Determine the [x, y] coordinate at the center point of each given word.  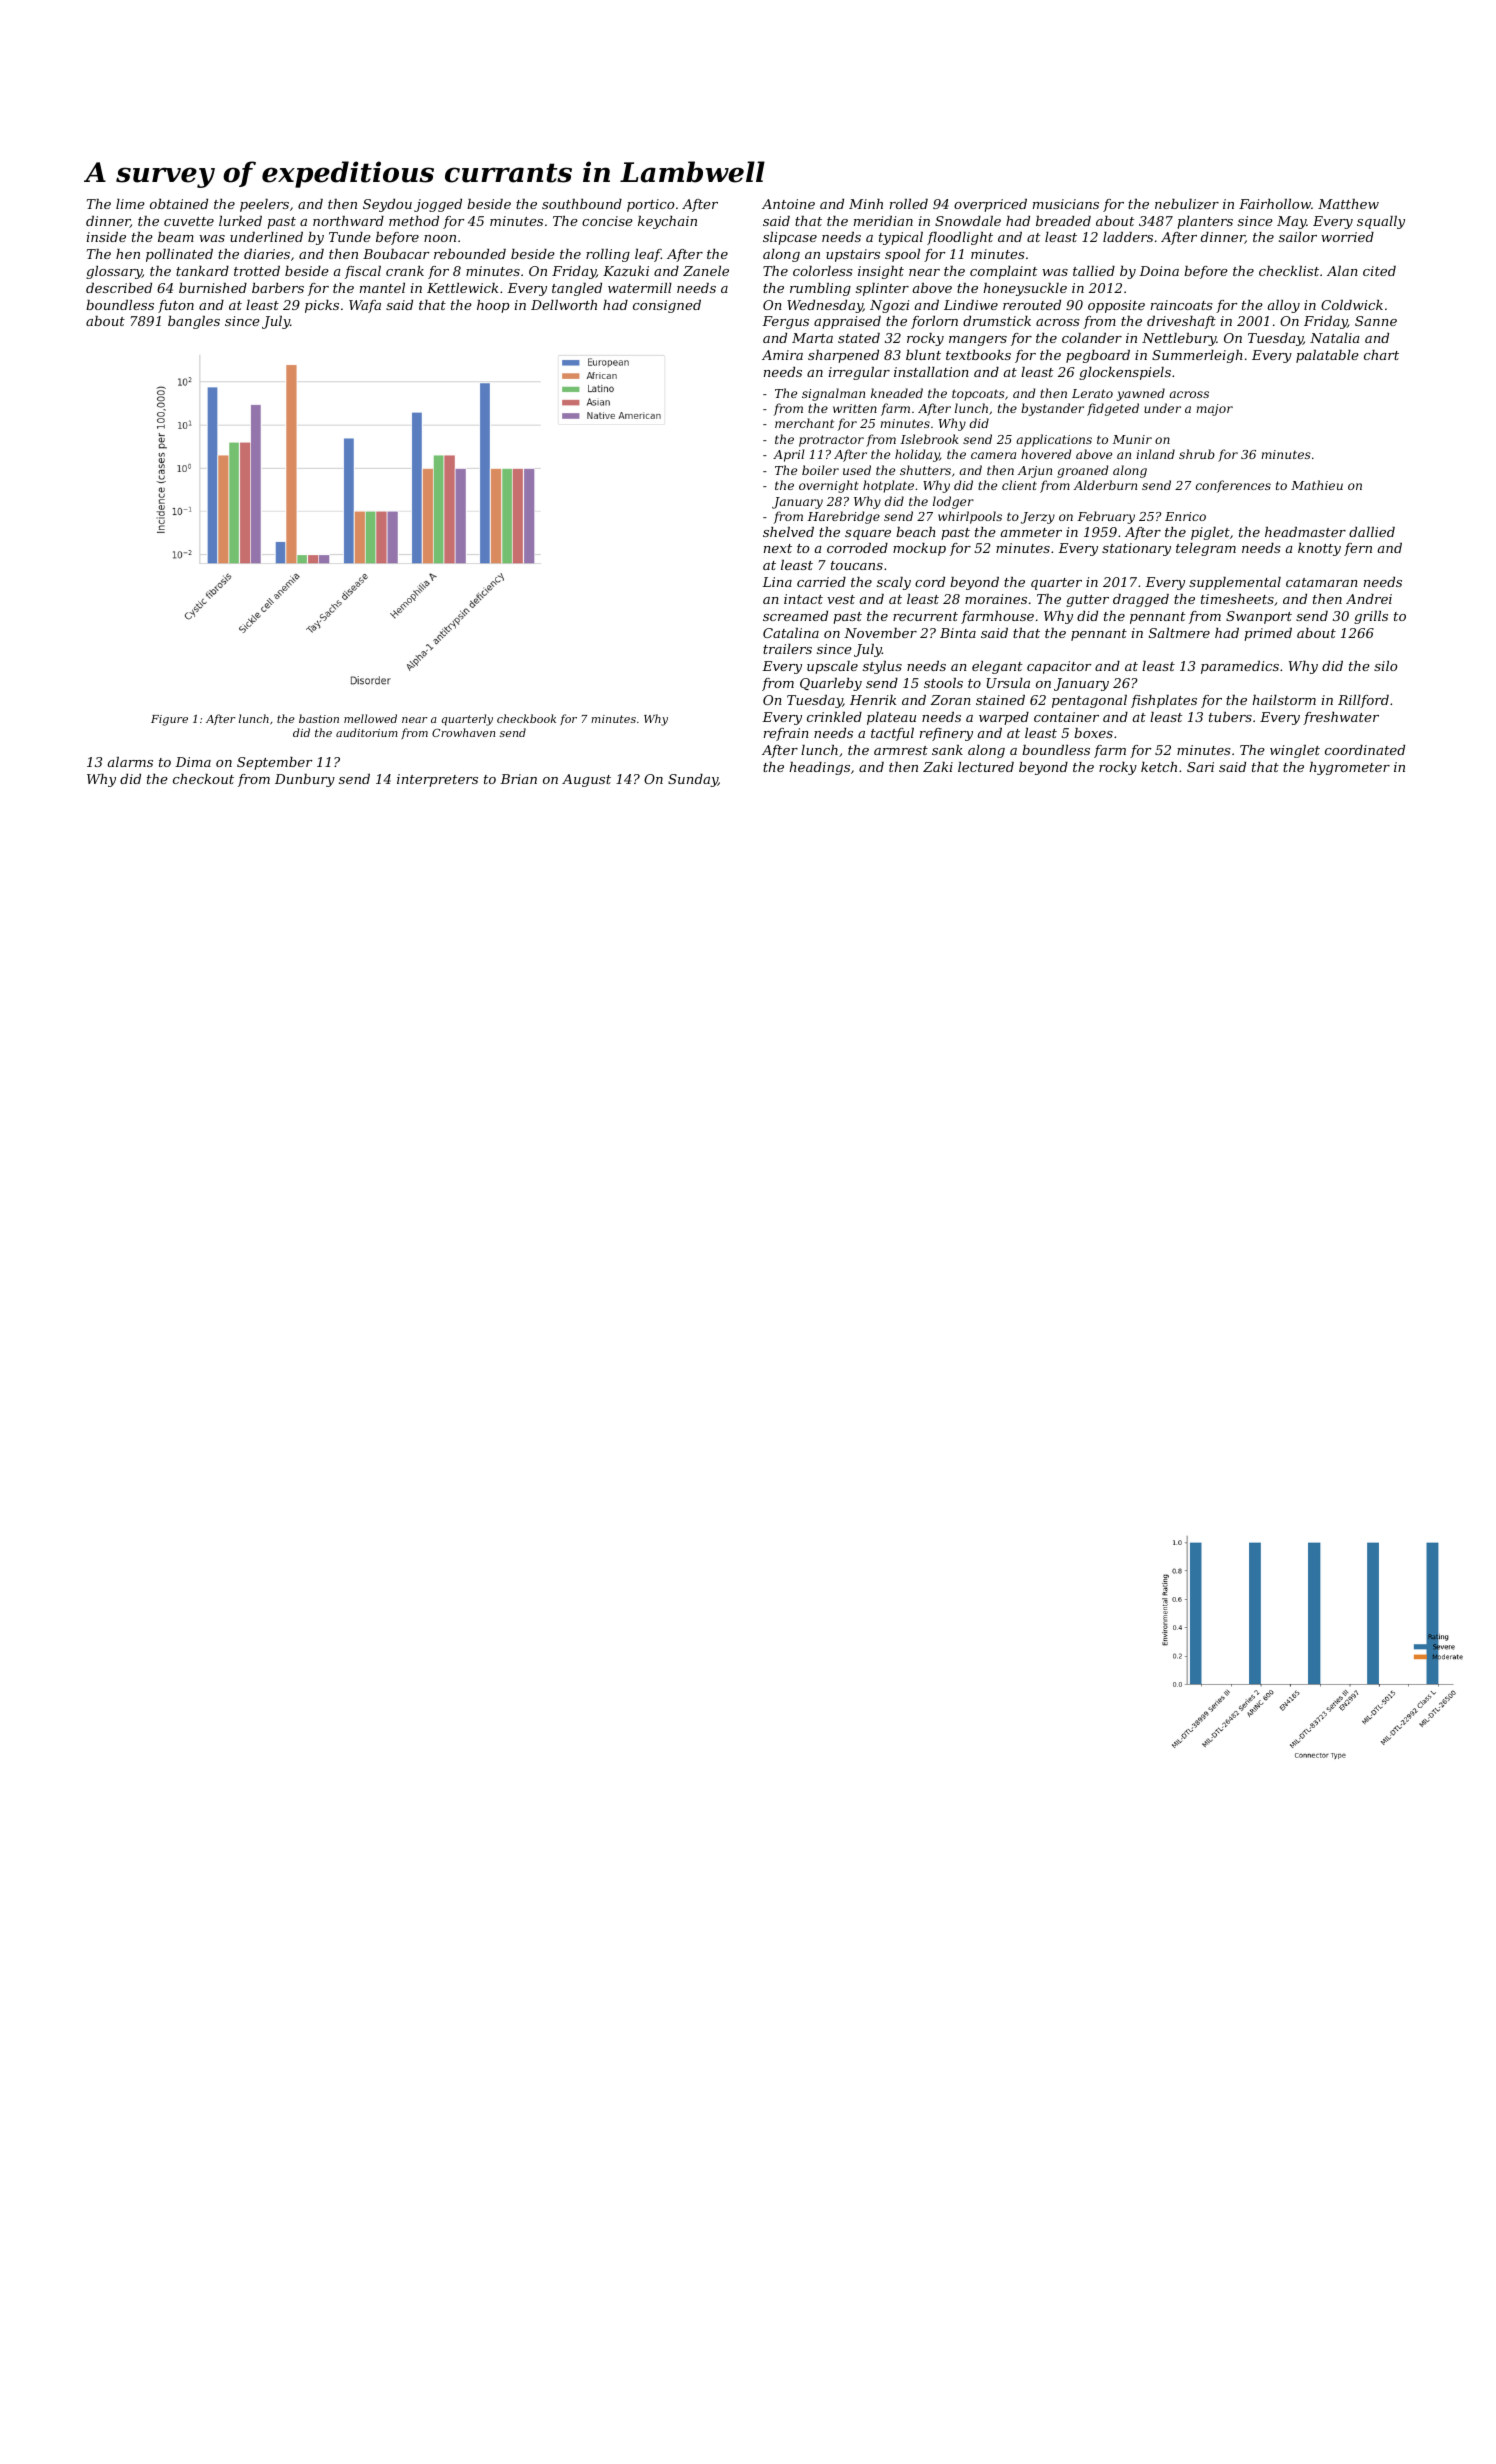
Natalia [1335, 338]
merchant [804, 423]
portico [650, 205]
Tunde [350, 237]
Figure [169, 720]
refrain [786, 734]
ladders [1128, 237]
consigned [667, 306]
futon [176, 306]
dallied [1372, 532]
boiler [820, 470]
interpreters [437, 780]
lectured [986, 767]
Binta [958, 633]
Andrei [1369, 599]
